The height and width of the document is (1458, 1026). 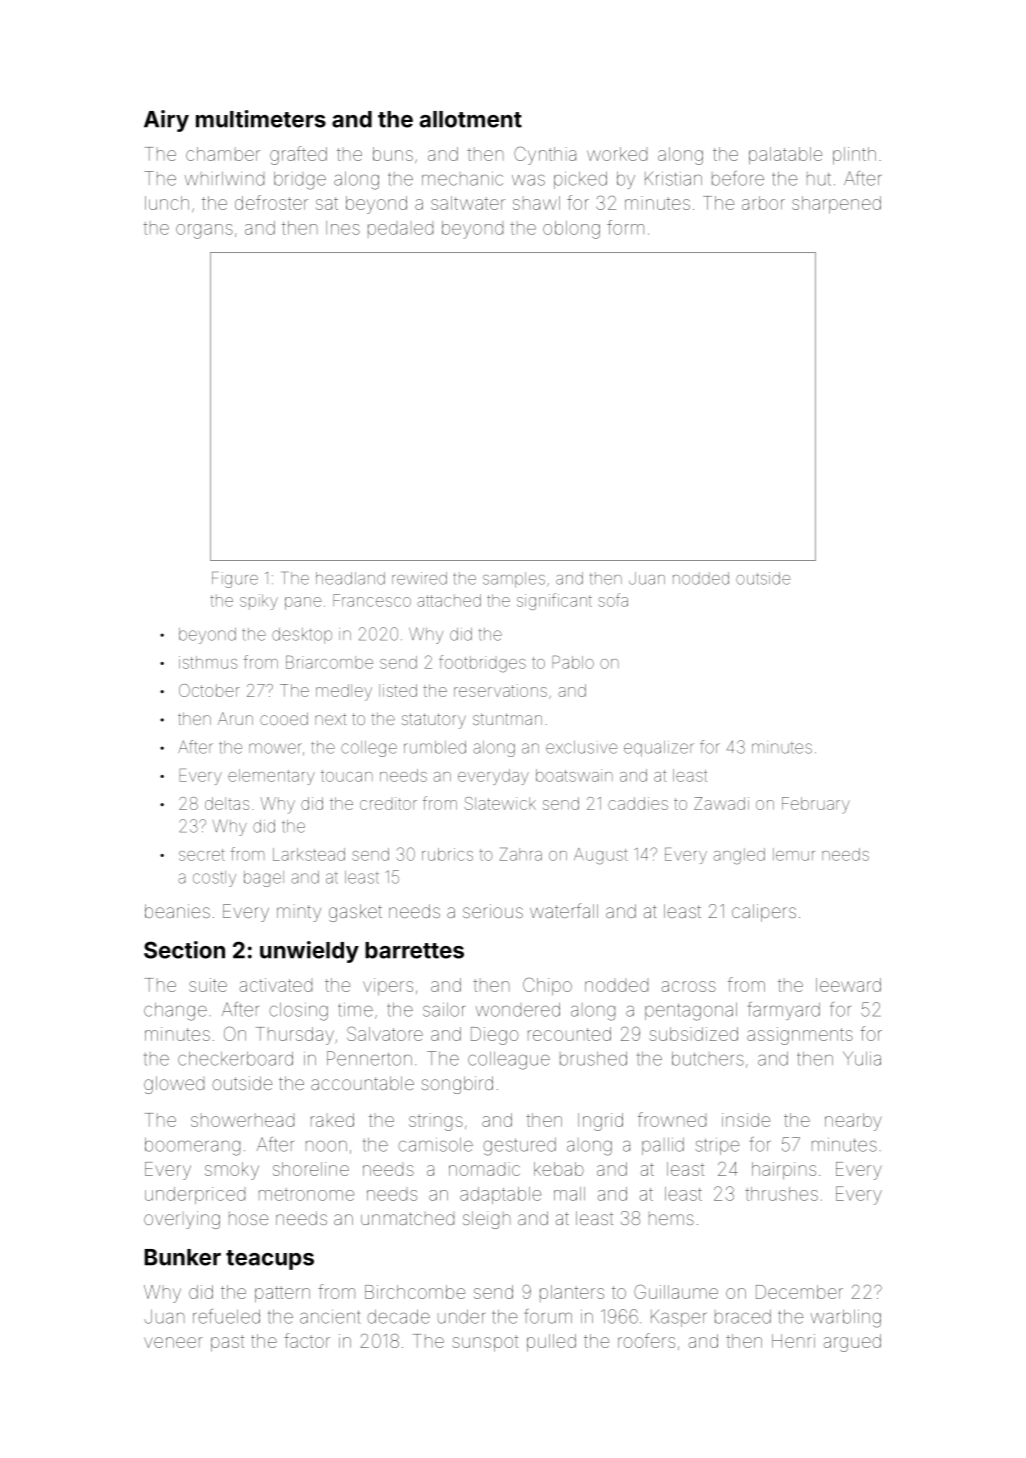 I want to click on veneer, so click(x=173, y=1342).
